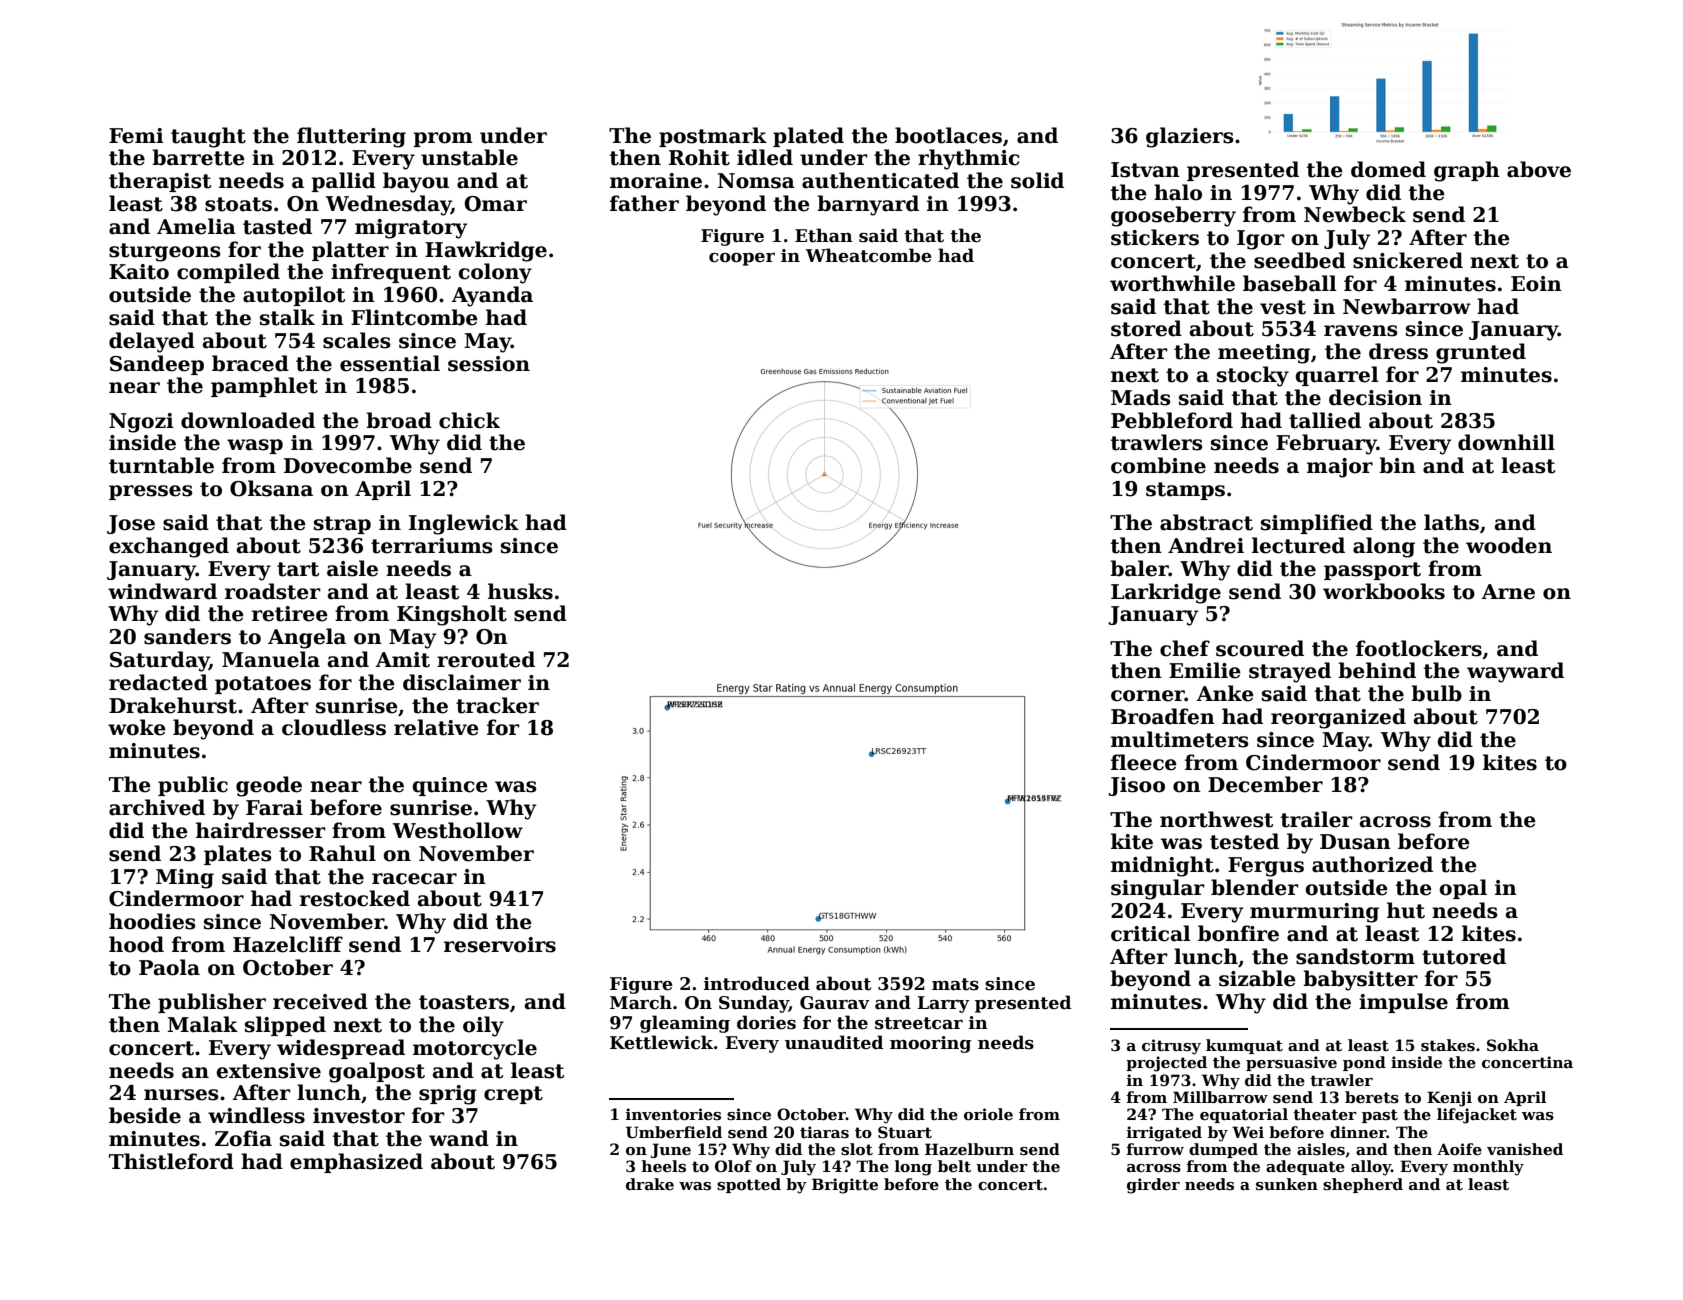  What do you see at coordinates (171, 1161) in the document?
I see `Thistleford` at bounding box center [171, 1161].
